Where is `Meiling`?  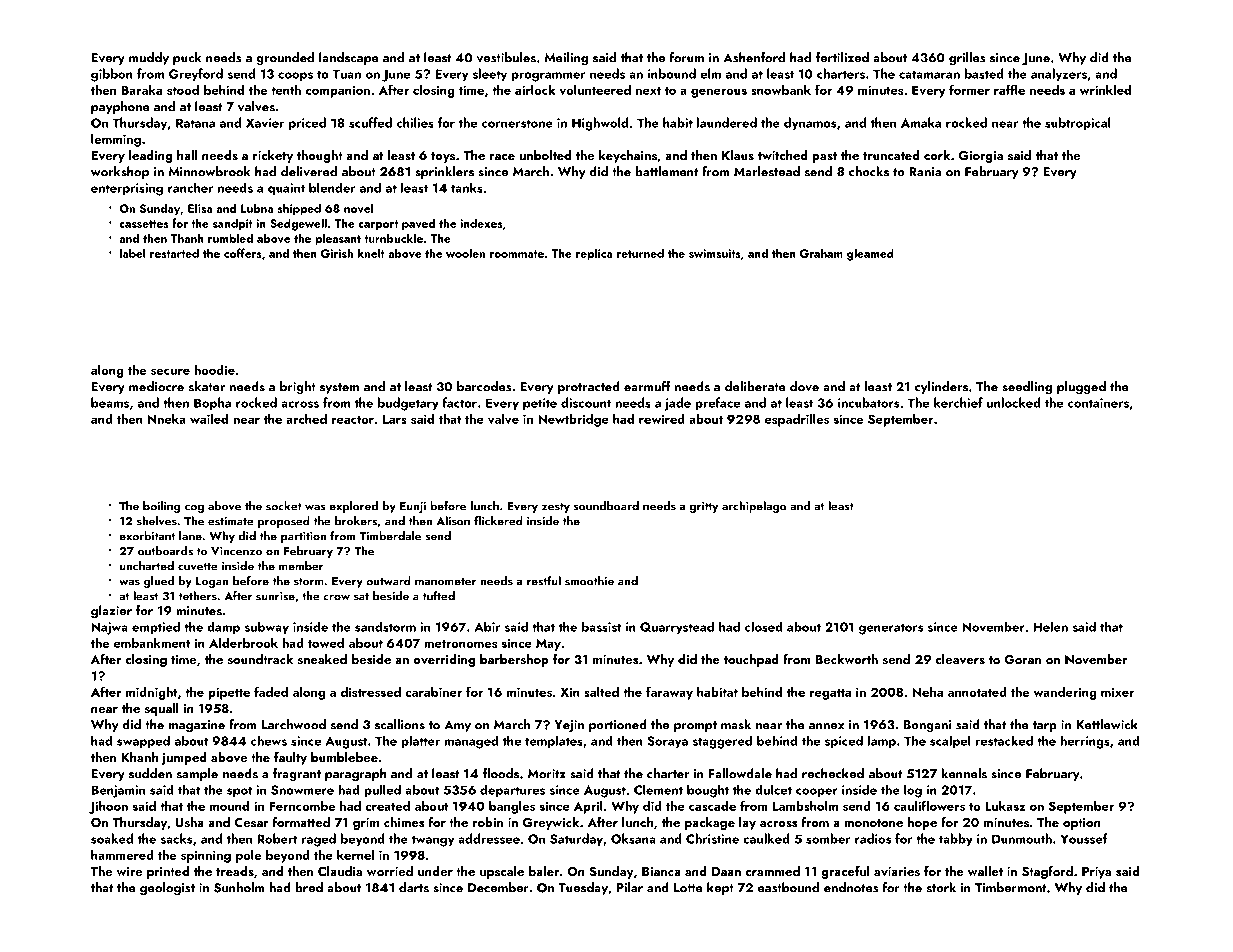 Meiling is located at coordinates (566, 59).
